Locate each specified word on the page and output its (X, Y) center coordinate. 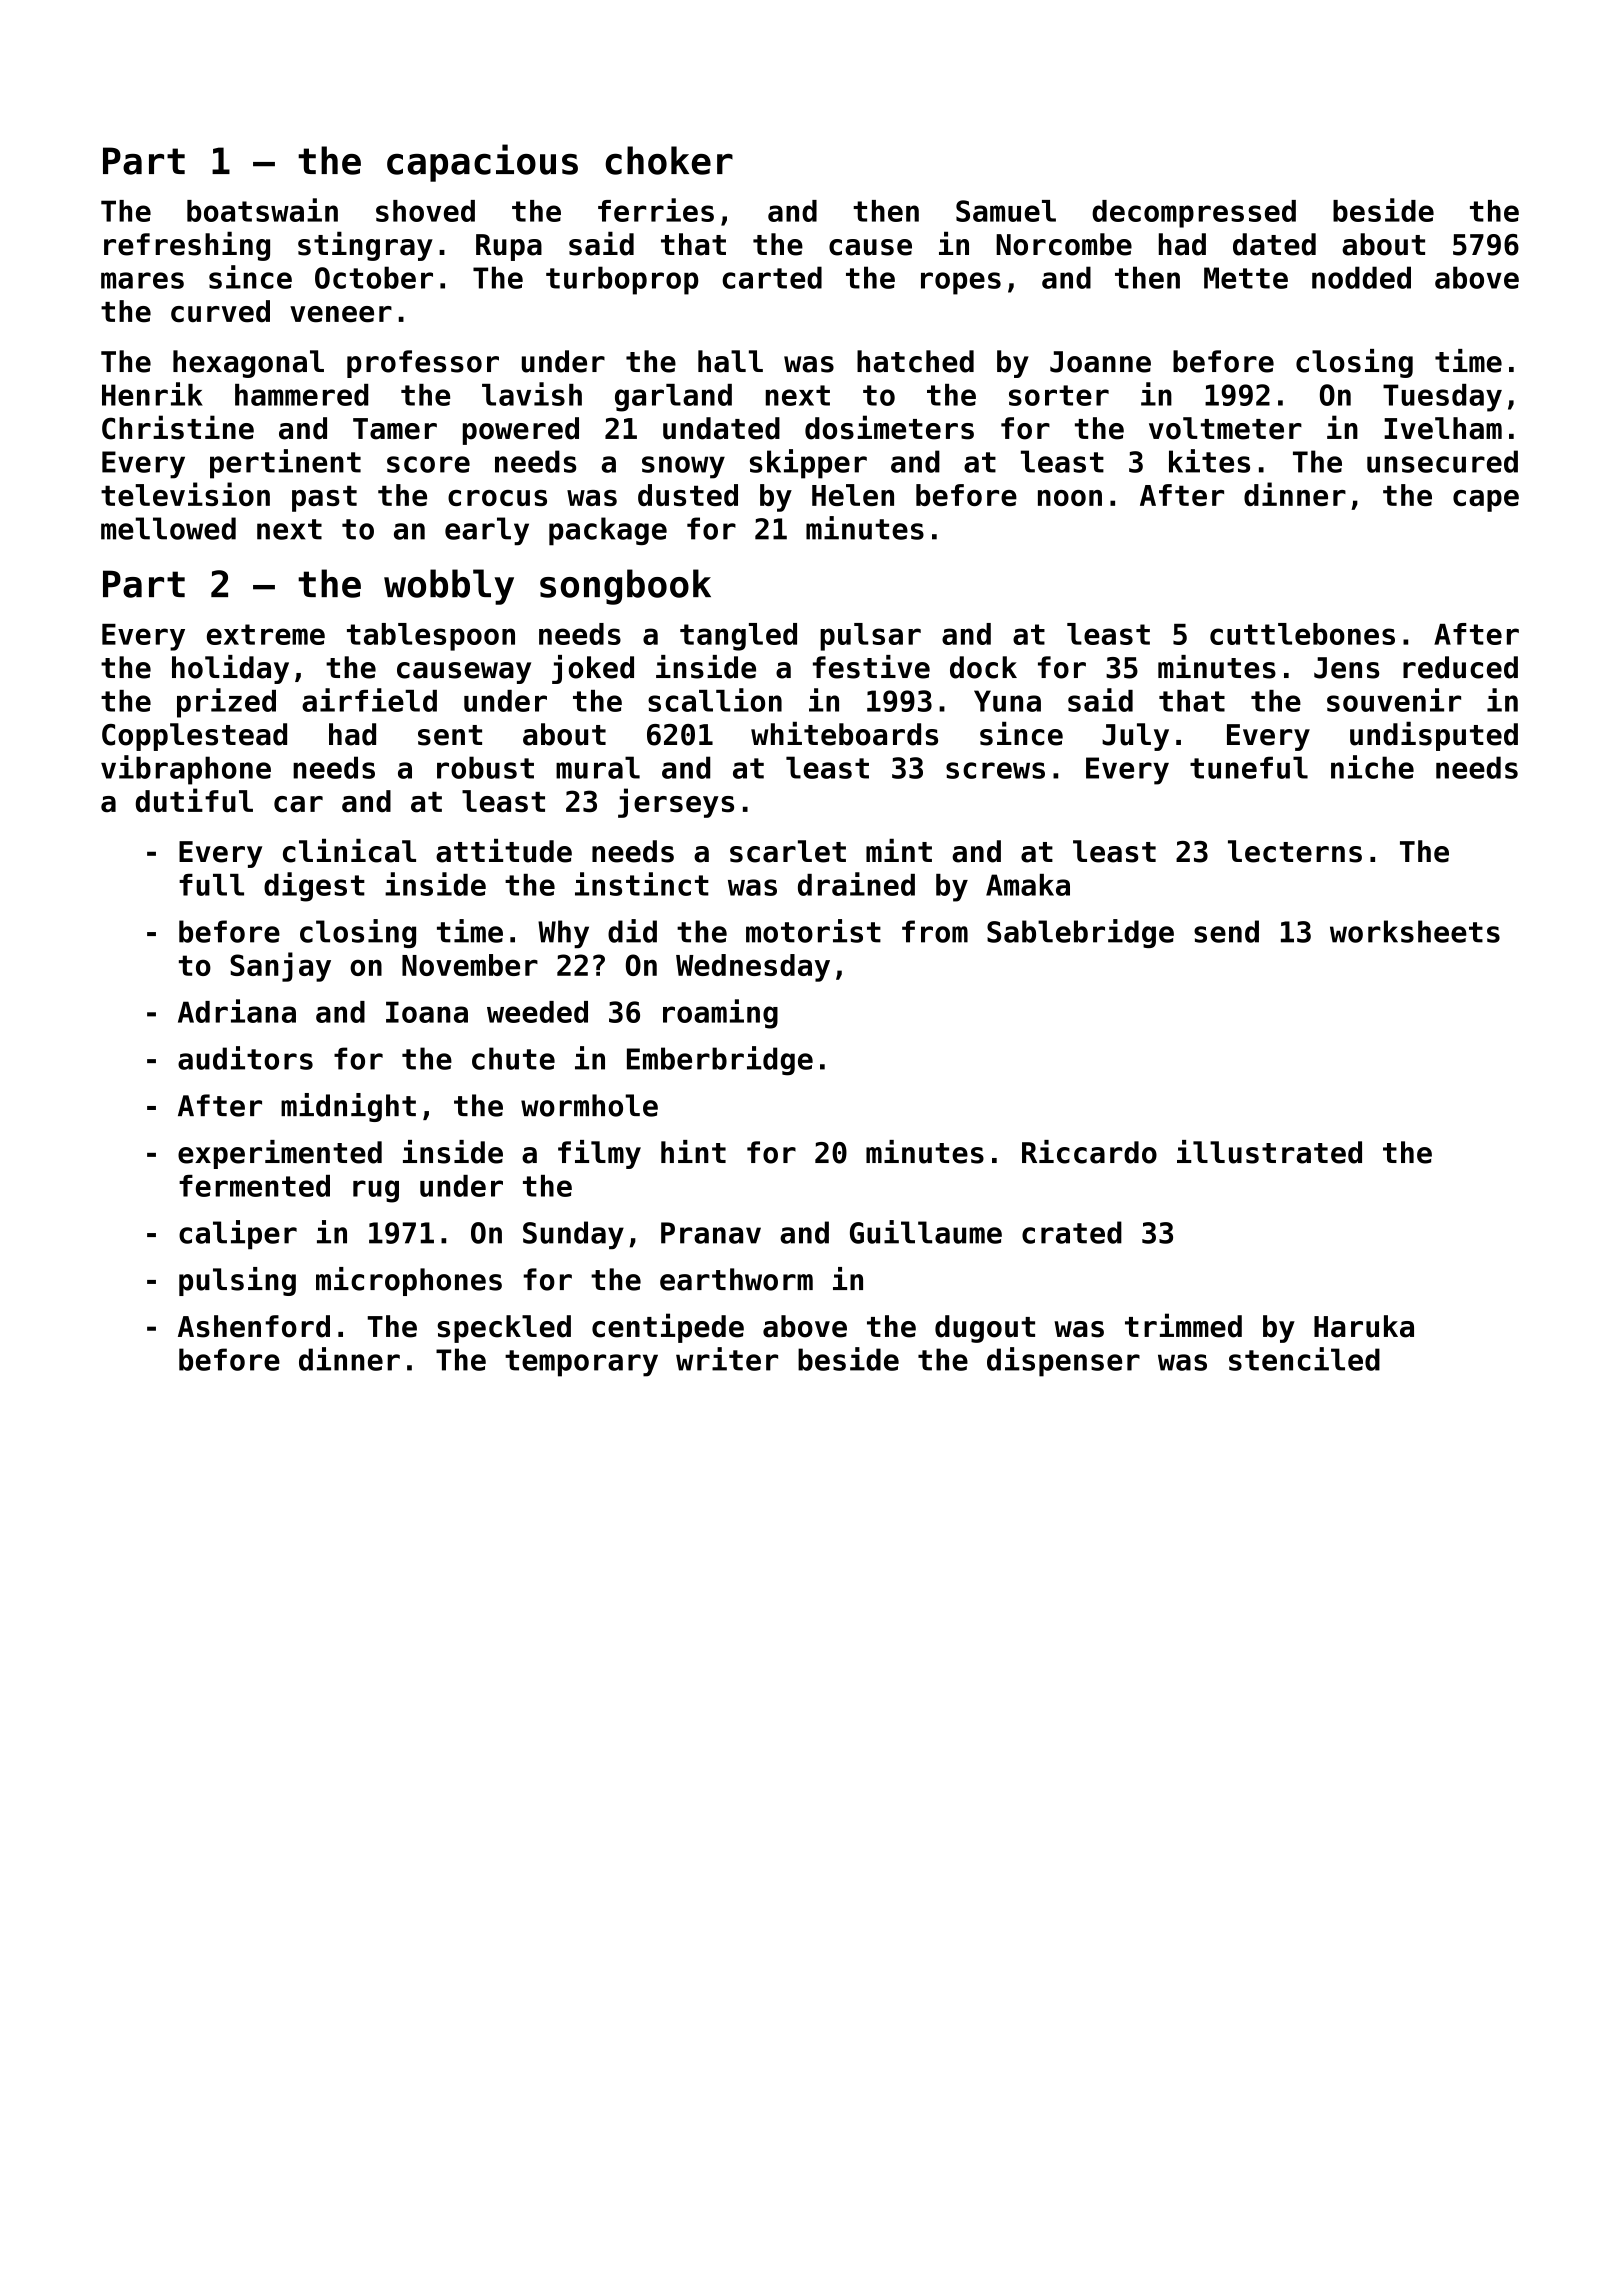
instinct (642, 884)
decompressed (1194, 214)
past (324, 498)
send (1226, 931)
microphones (409, 1281)
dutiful (194, 800)
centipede (668, 1328)
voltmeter (1225, 428)
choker (669, 160)
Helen (853, 495)
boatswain (262, 210)
